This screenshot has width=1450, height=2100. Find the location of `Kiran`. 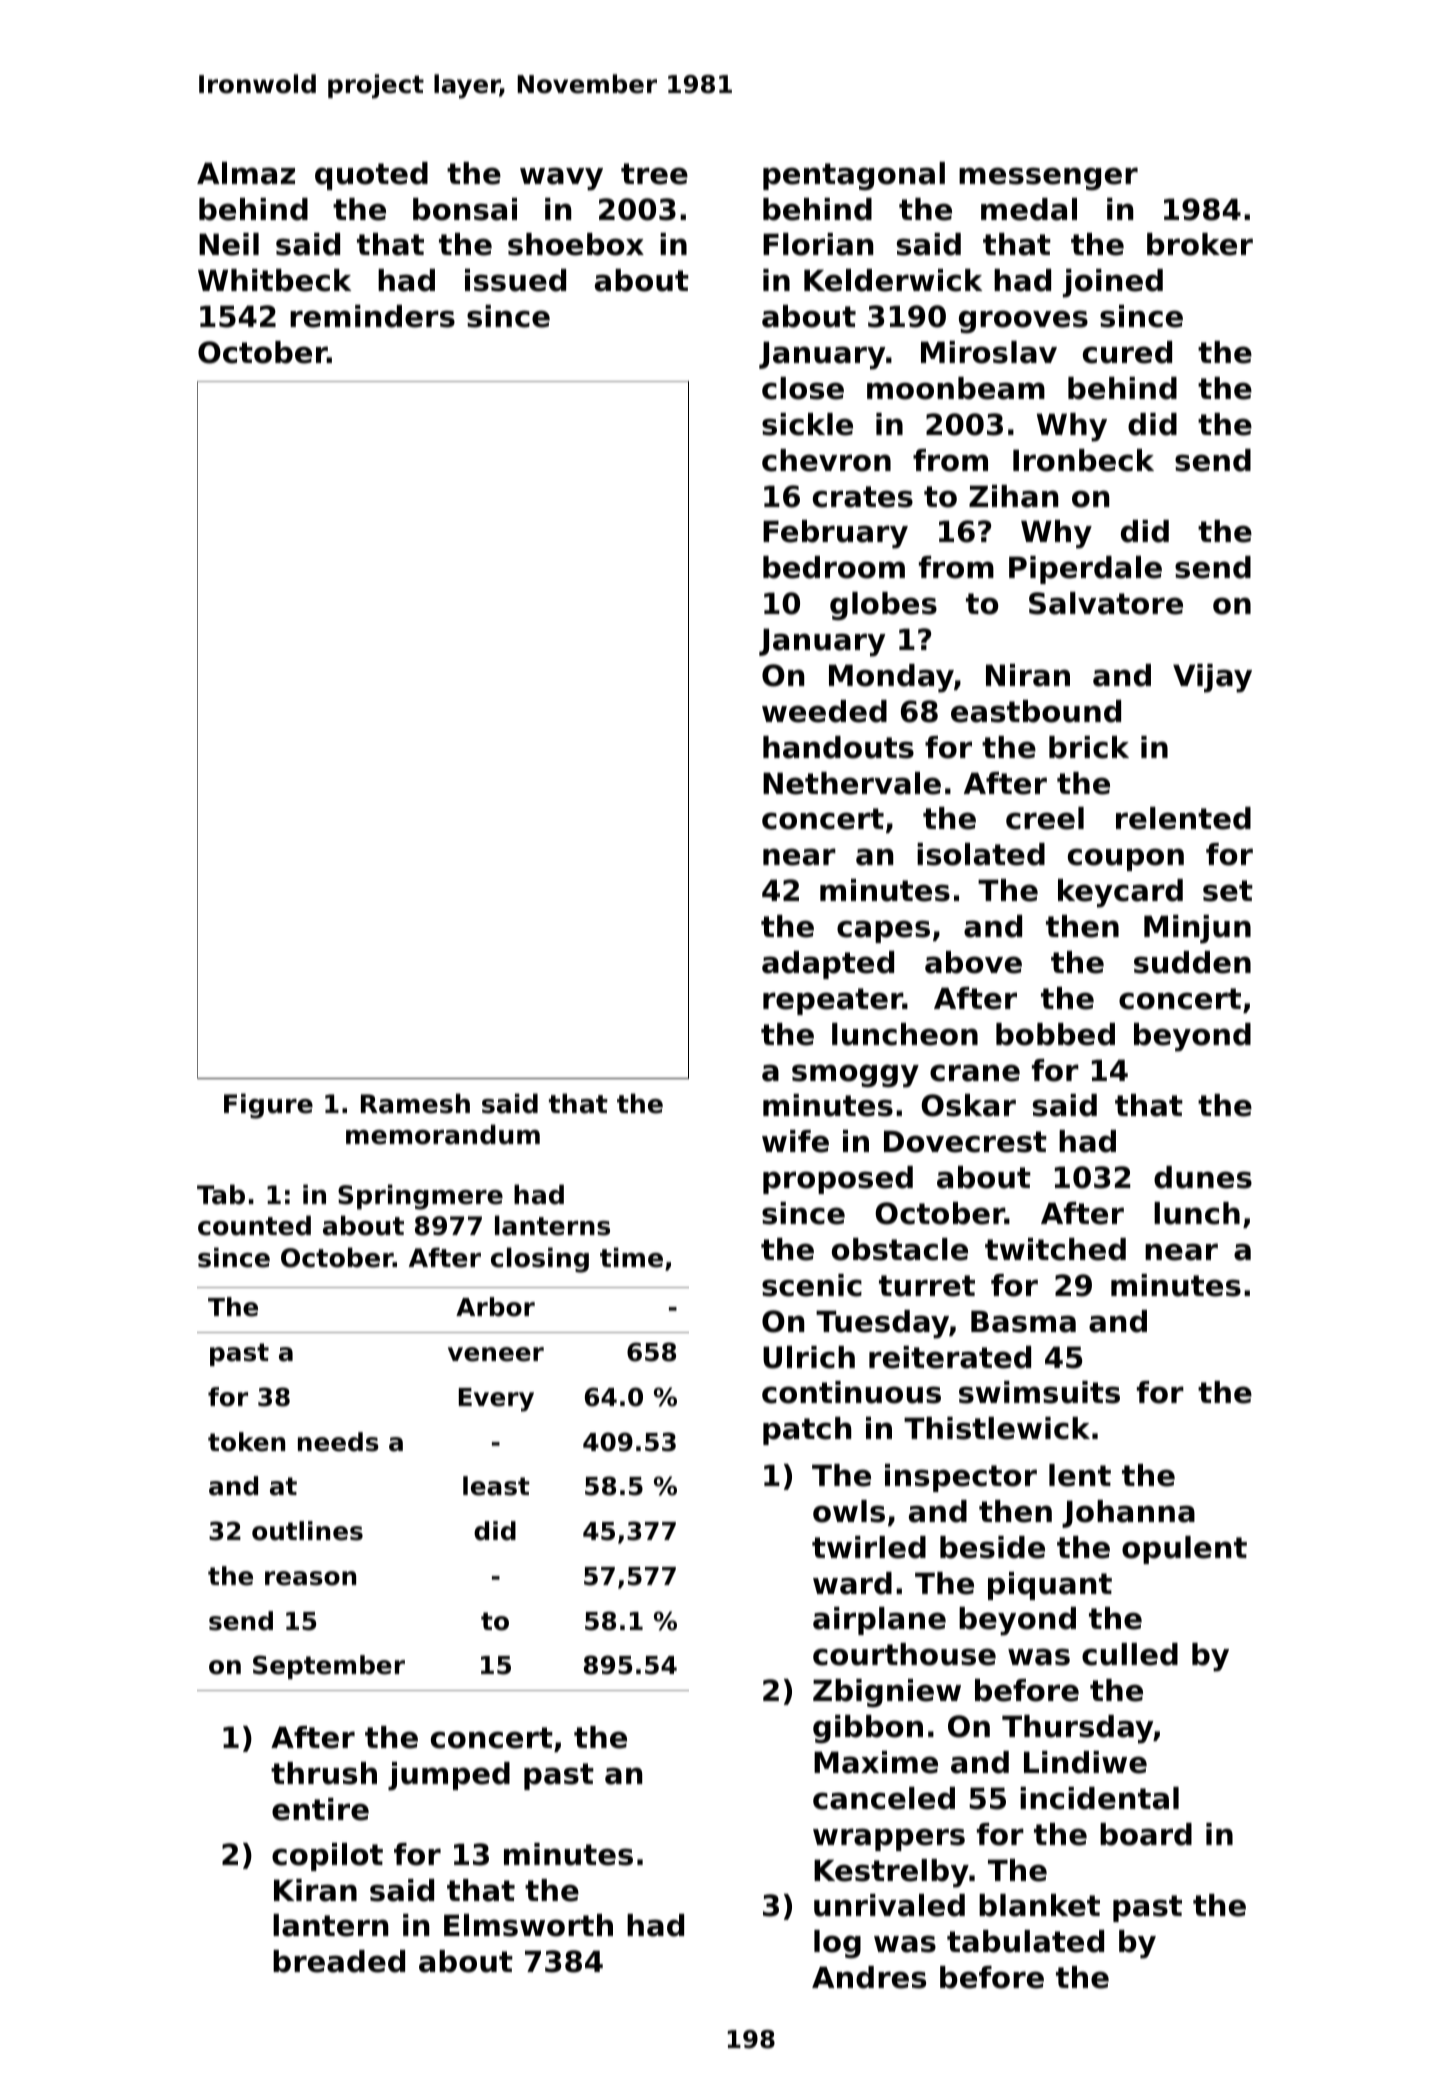

Kiran is located at coordinates (315, 1890).
